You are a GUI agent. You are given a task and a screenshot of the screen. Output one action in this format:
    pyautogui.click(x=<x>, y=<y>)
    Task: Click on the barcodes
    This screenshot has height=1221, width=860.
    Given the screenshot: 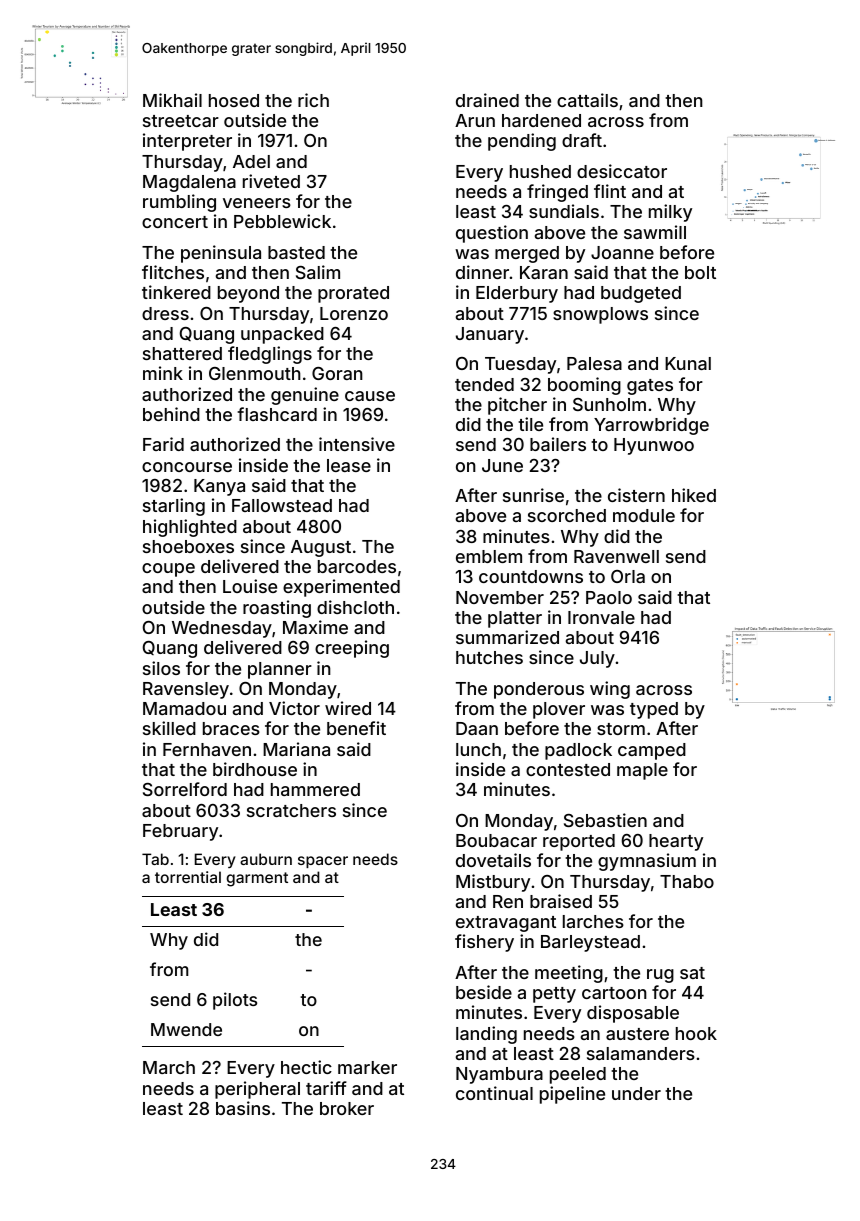 What is the action you would take?
    pyautogui.click(x=357, y=566)
